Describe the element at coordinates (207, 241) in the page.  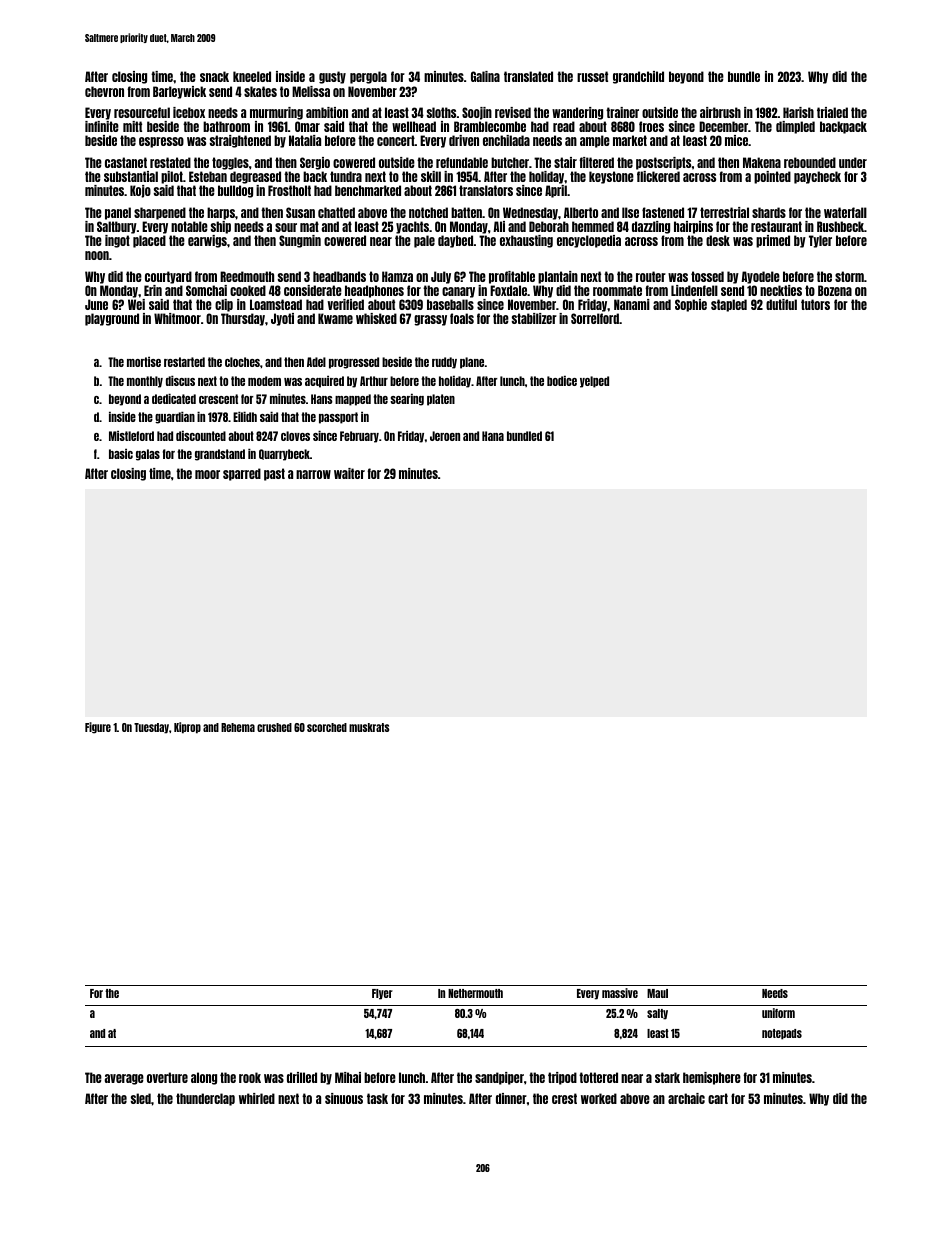
I see `earwigs` at that location.
